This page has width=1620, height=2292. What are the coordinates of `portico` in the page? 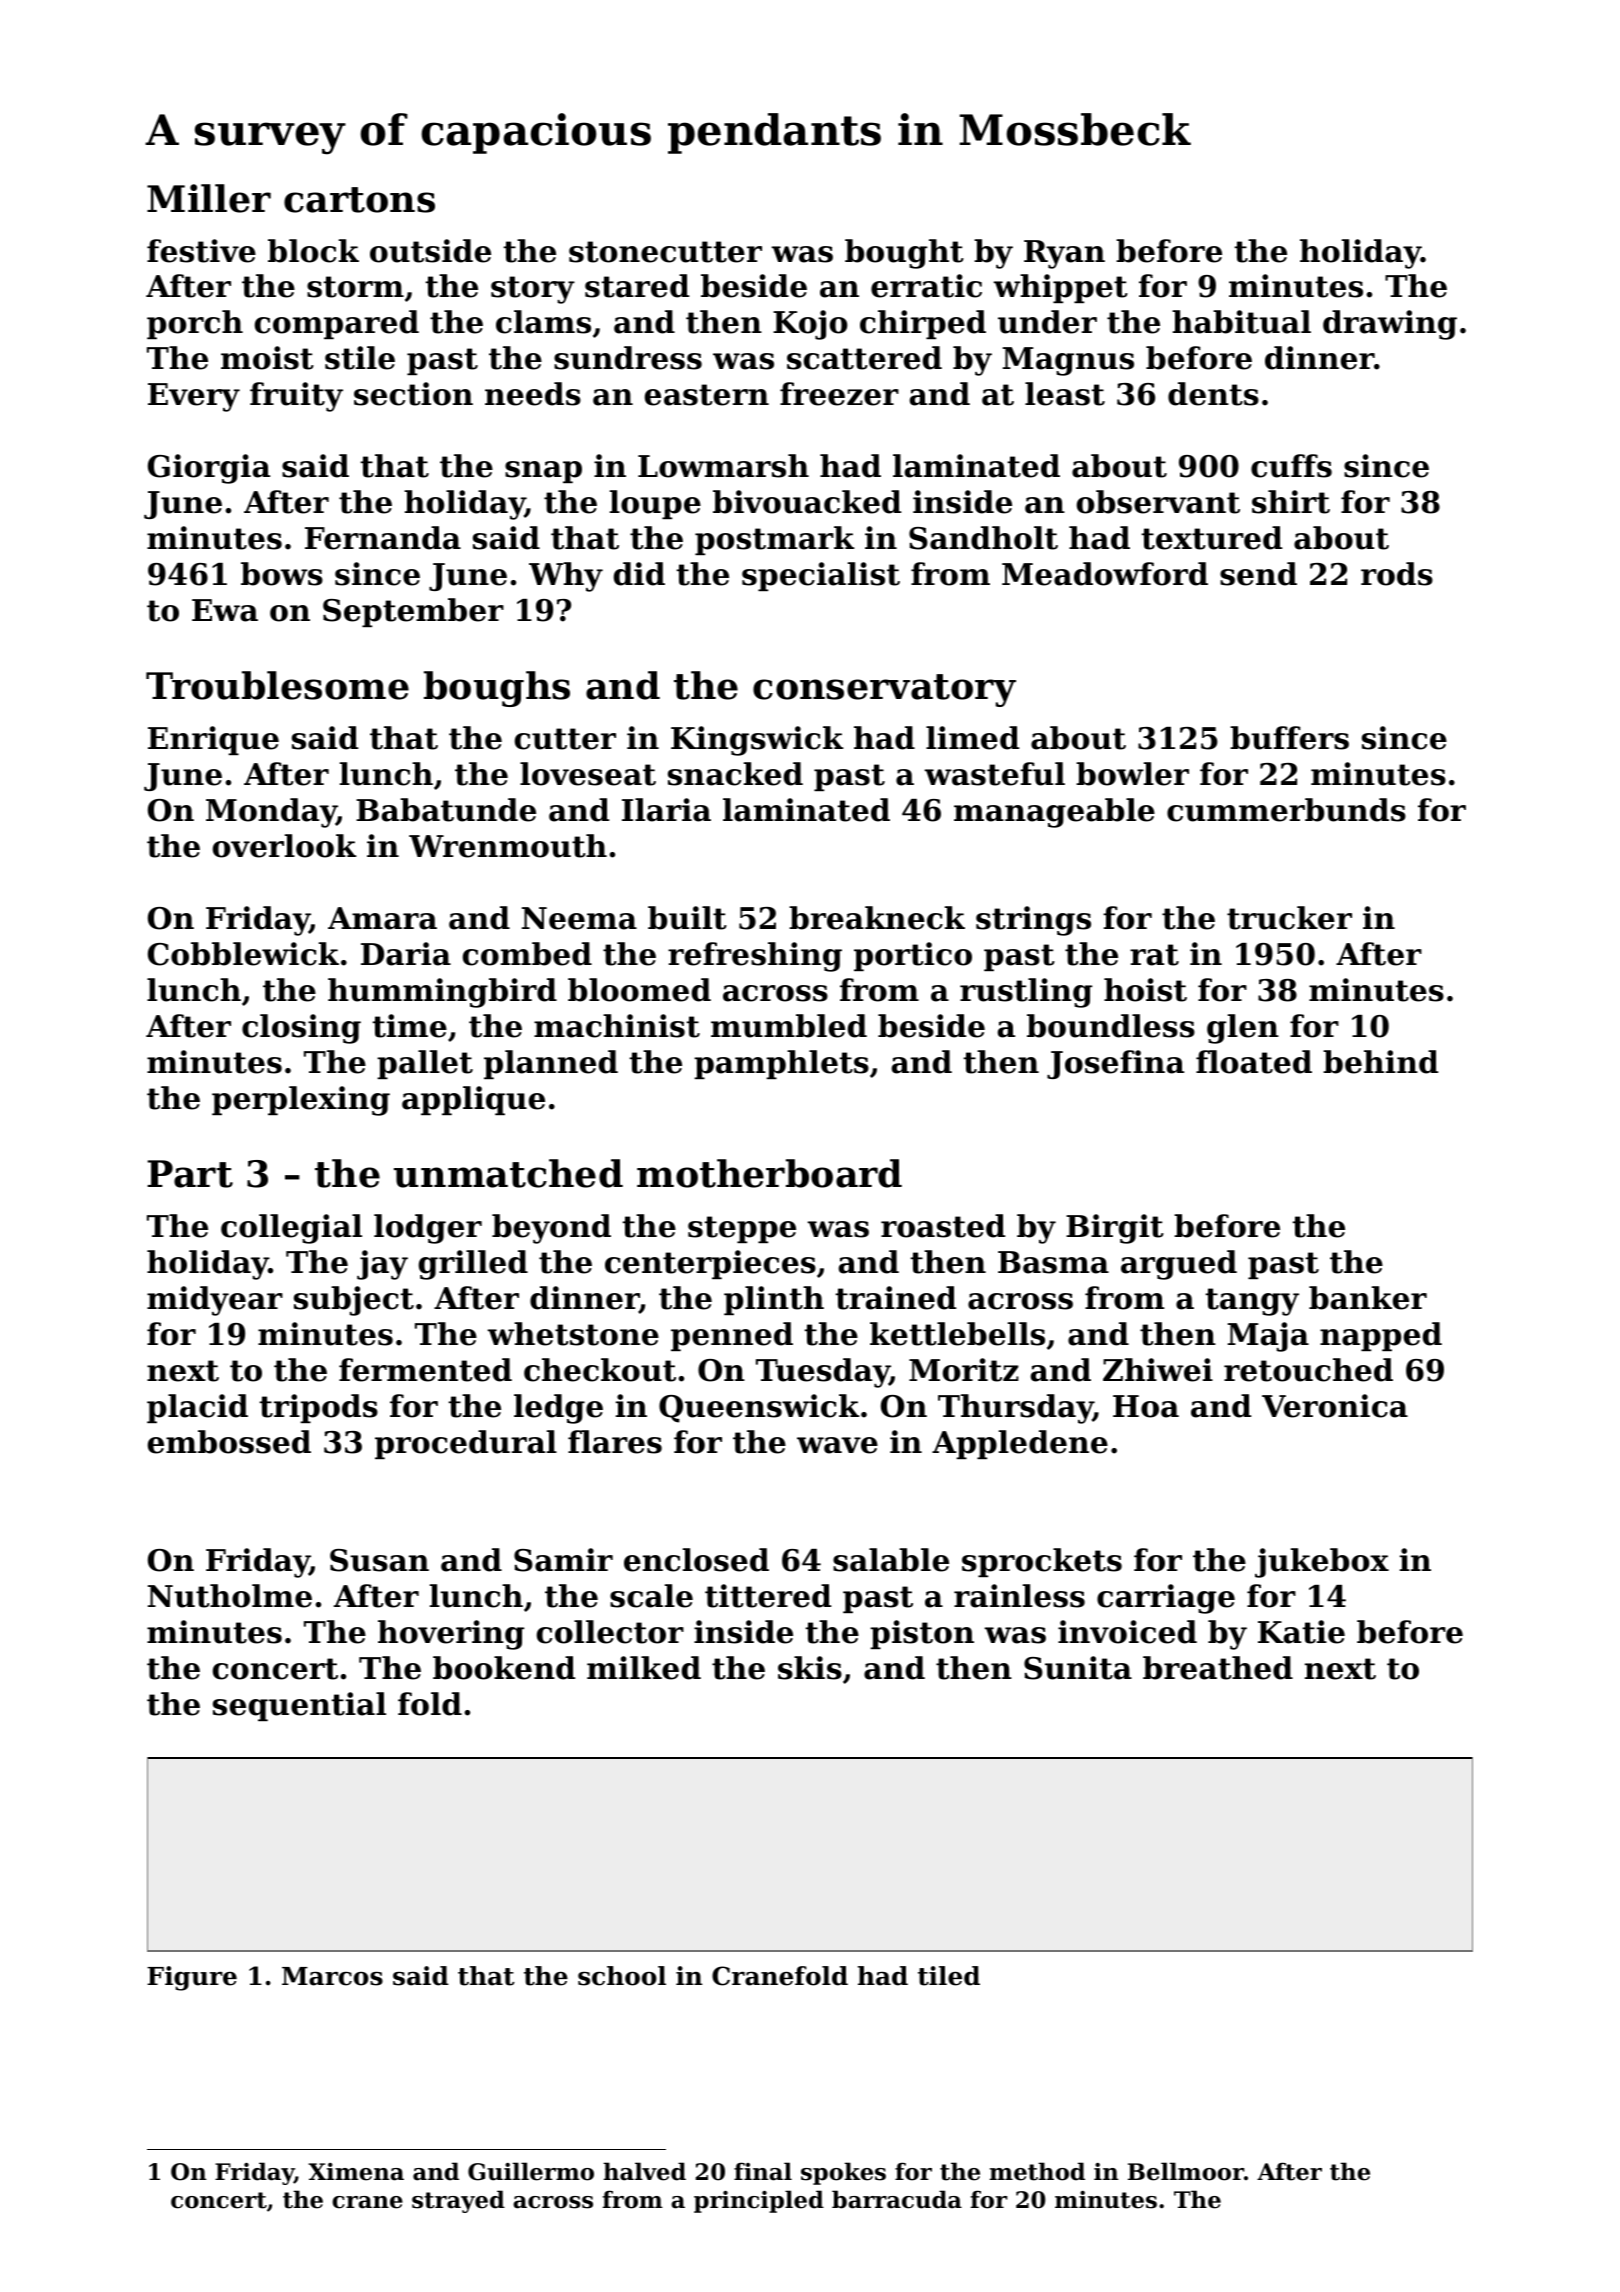 It's located at (913, 956).
